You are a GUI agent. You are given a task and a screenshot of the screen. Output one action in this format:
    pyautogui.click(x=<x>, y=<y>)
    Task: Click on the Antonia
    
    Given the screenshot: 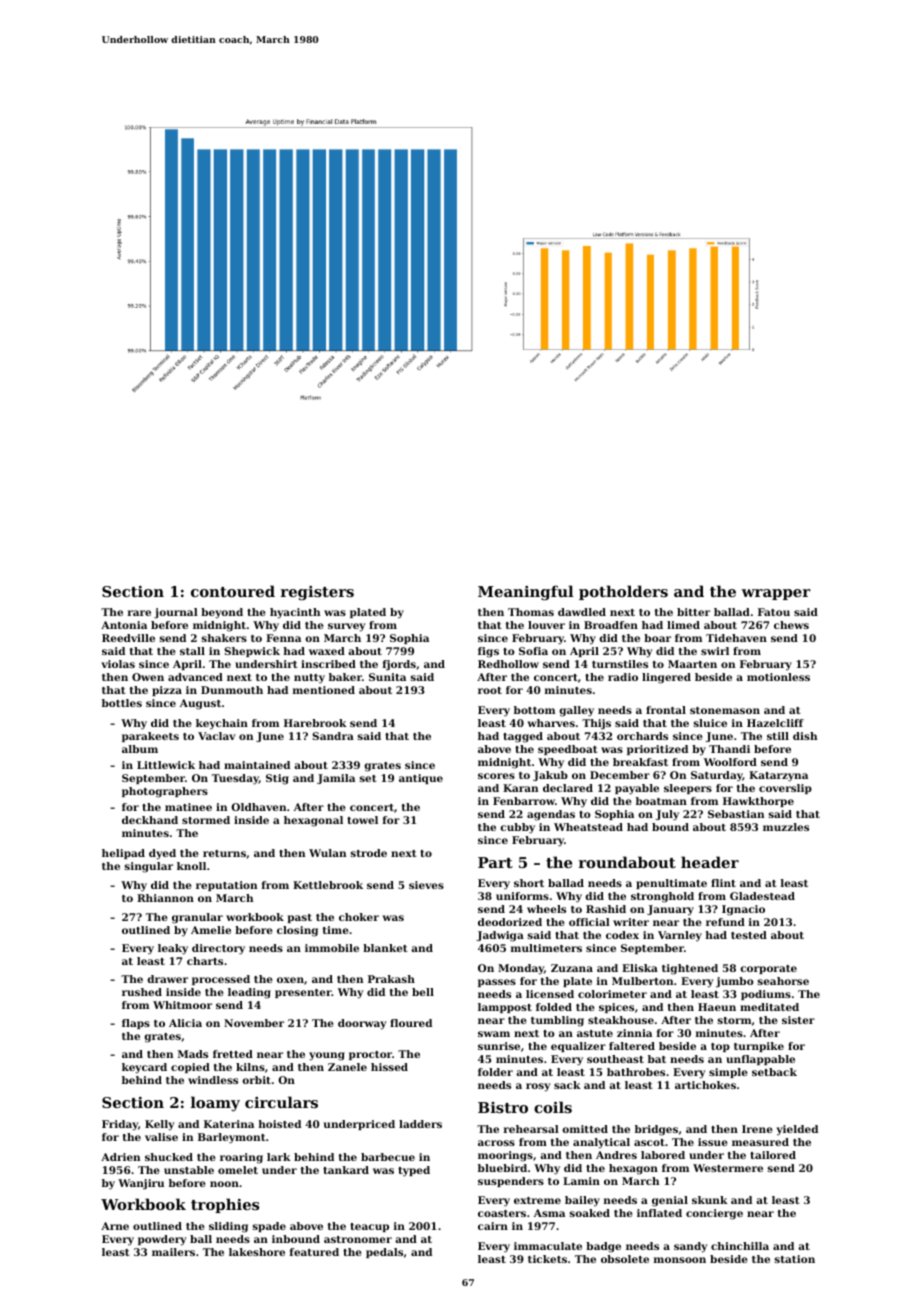 What is the action you would take?
    pyautogui.click(x=124, y=625)
